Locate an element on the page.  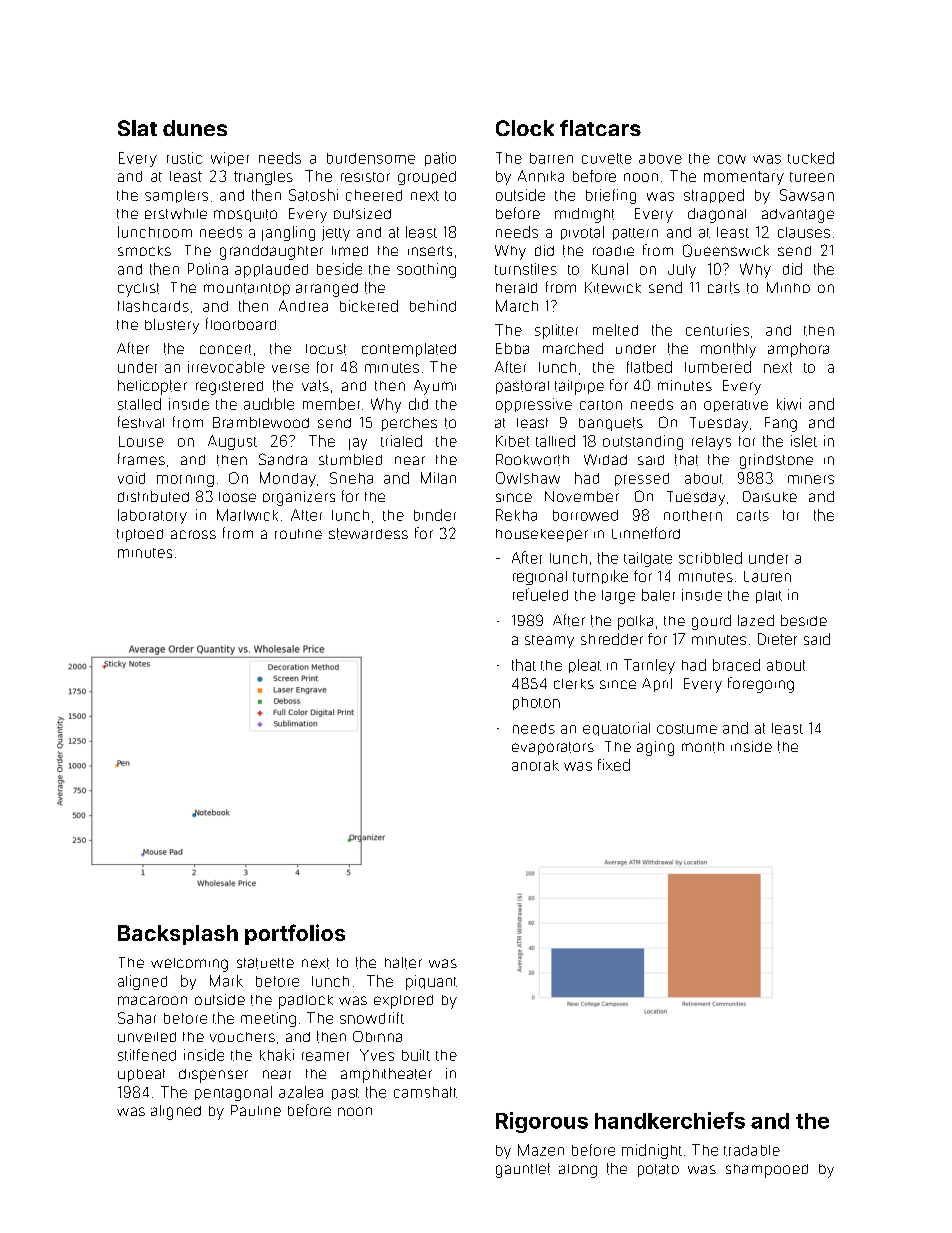
tucked is located at coordinates (811, 158).
